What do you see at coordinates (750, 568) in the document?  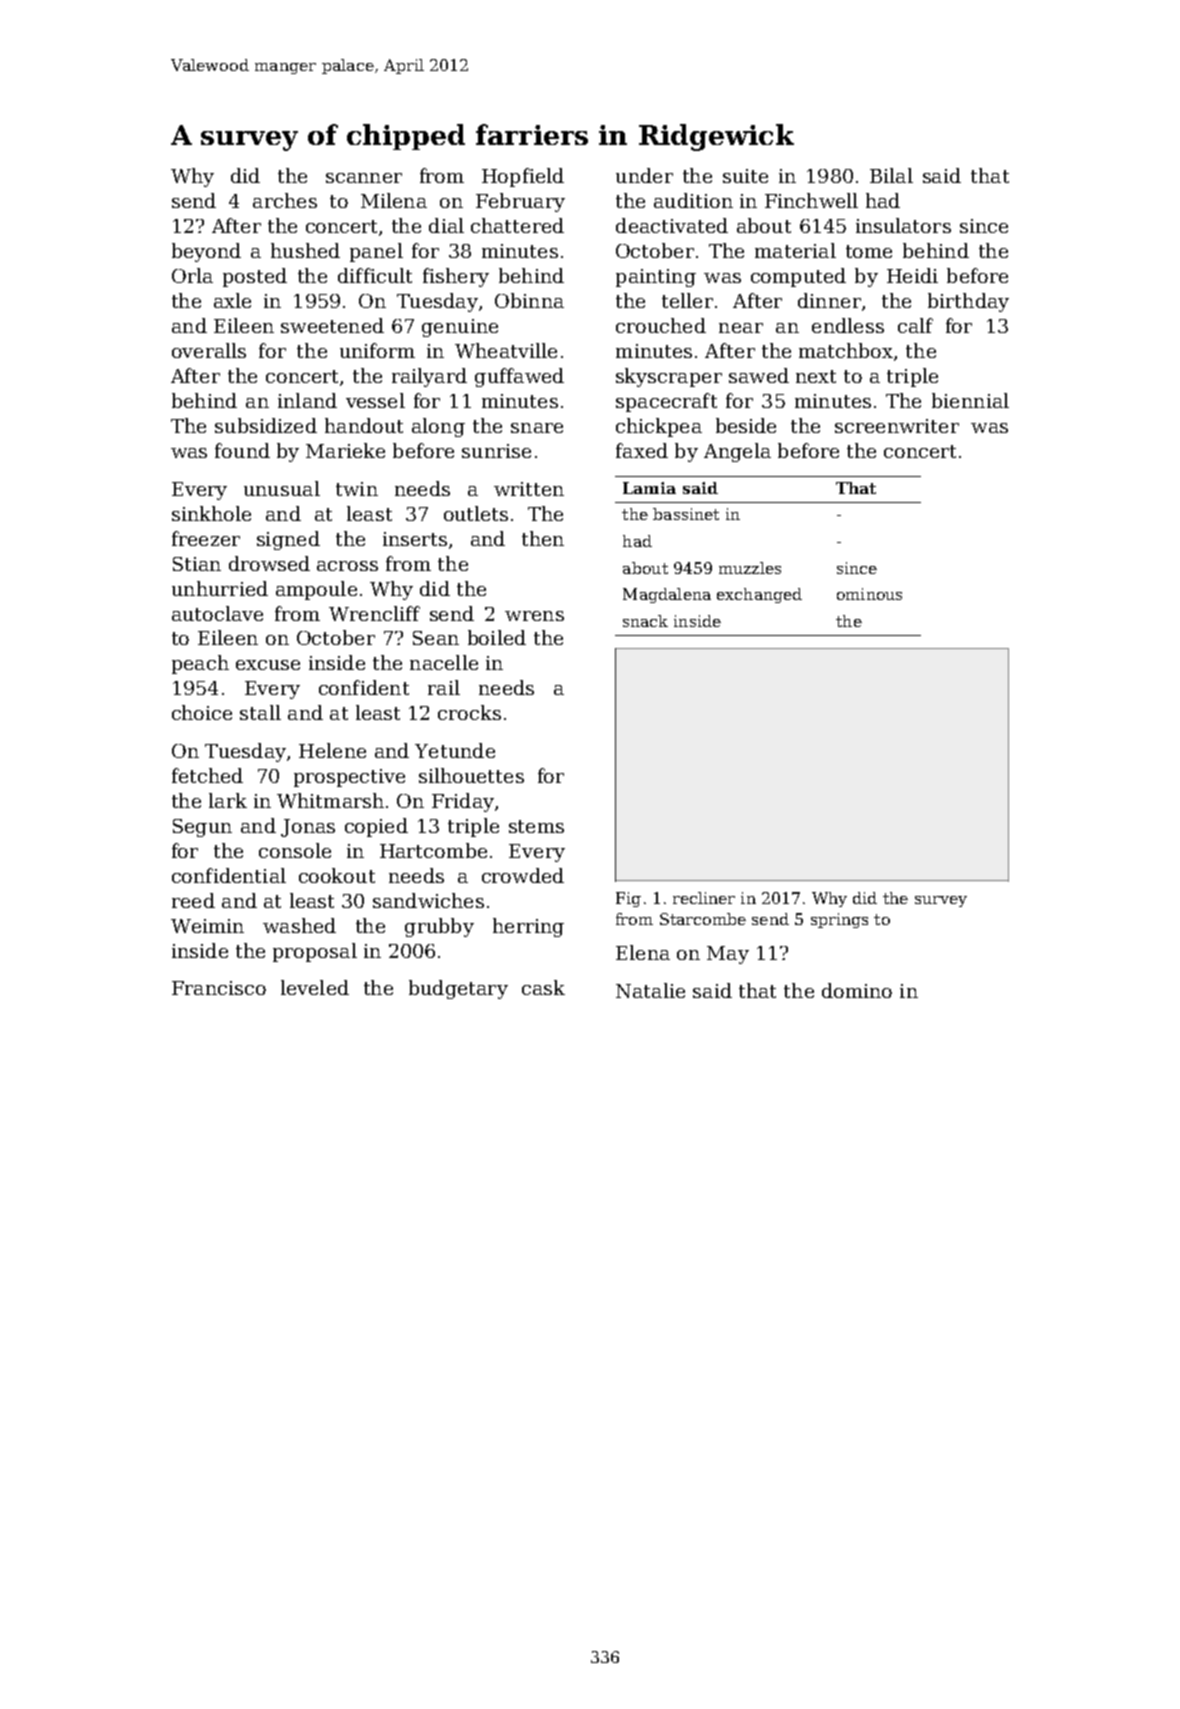 I see `muzzles` at bounding box center [750, 568].
